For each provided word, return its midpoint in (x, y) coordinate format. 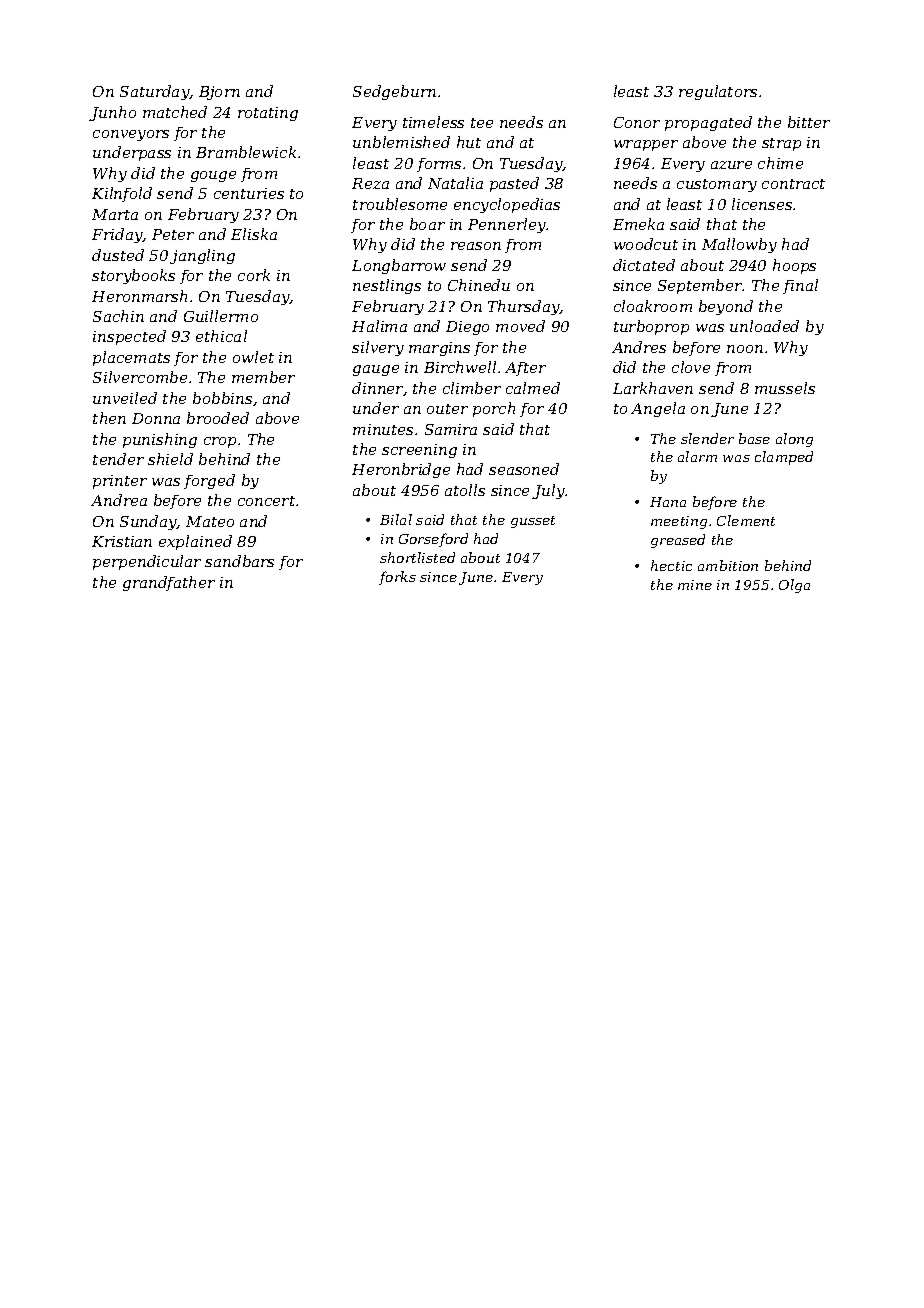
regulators (718, 92)
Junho (112, 113)
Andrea (119, 500)
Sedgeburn (394, 92)
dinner (378, 389)
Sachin (118, 316)
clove (691, 367)
